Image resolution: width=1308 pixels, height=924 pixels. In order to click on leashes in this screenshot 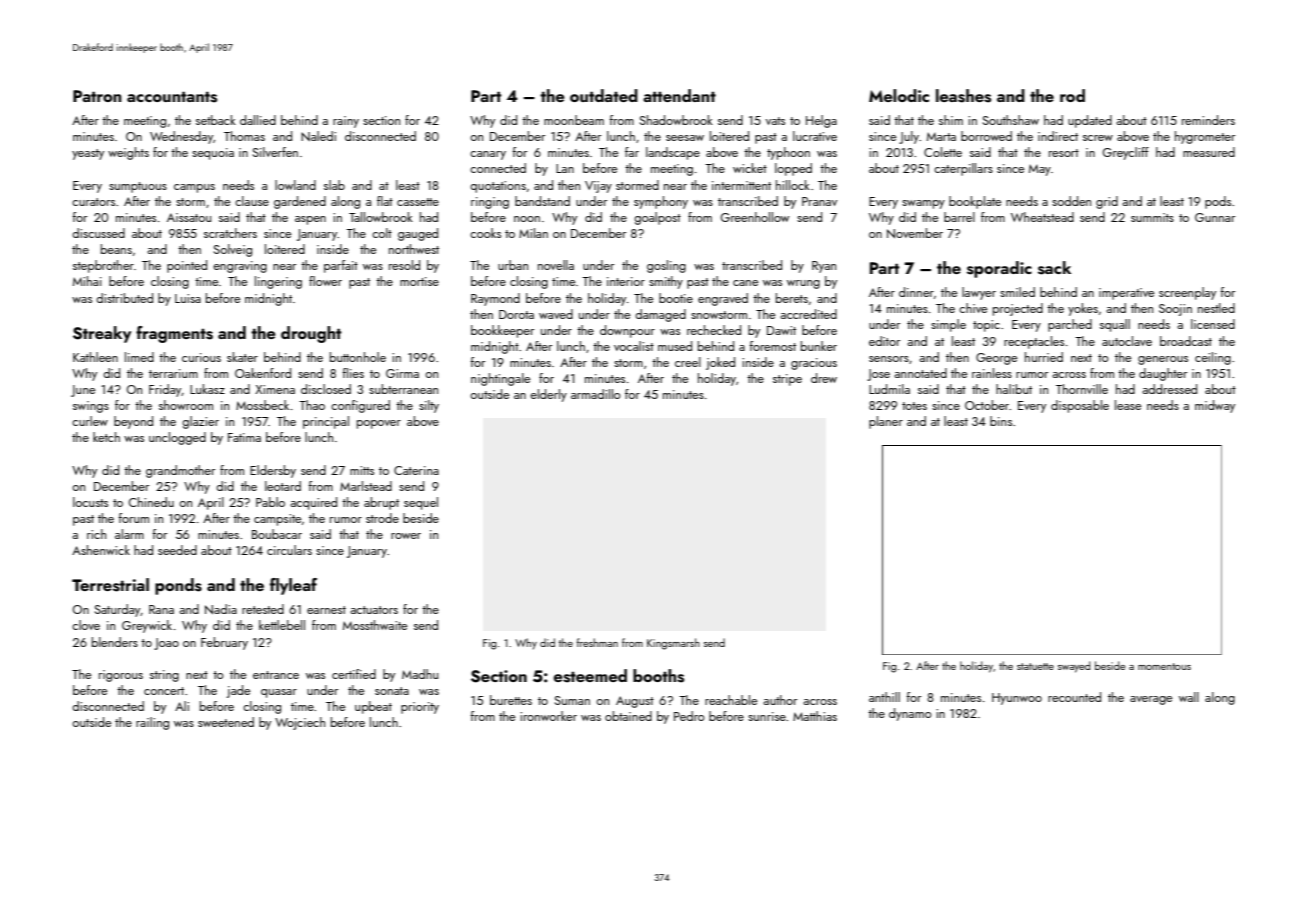, I will do `click(963, 96)`.
